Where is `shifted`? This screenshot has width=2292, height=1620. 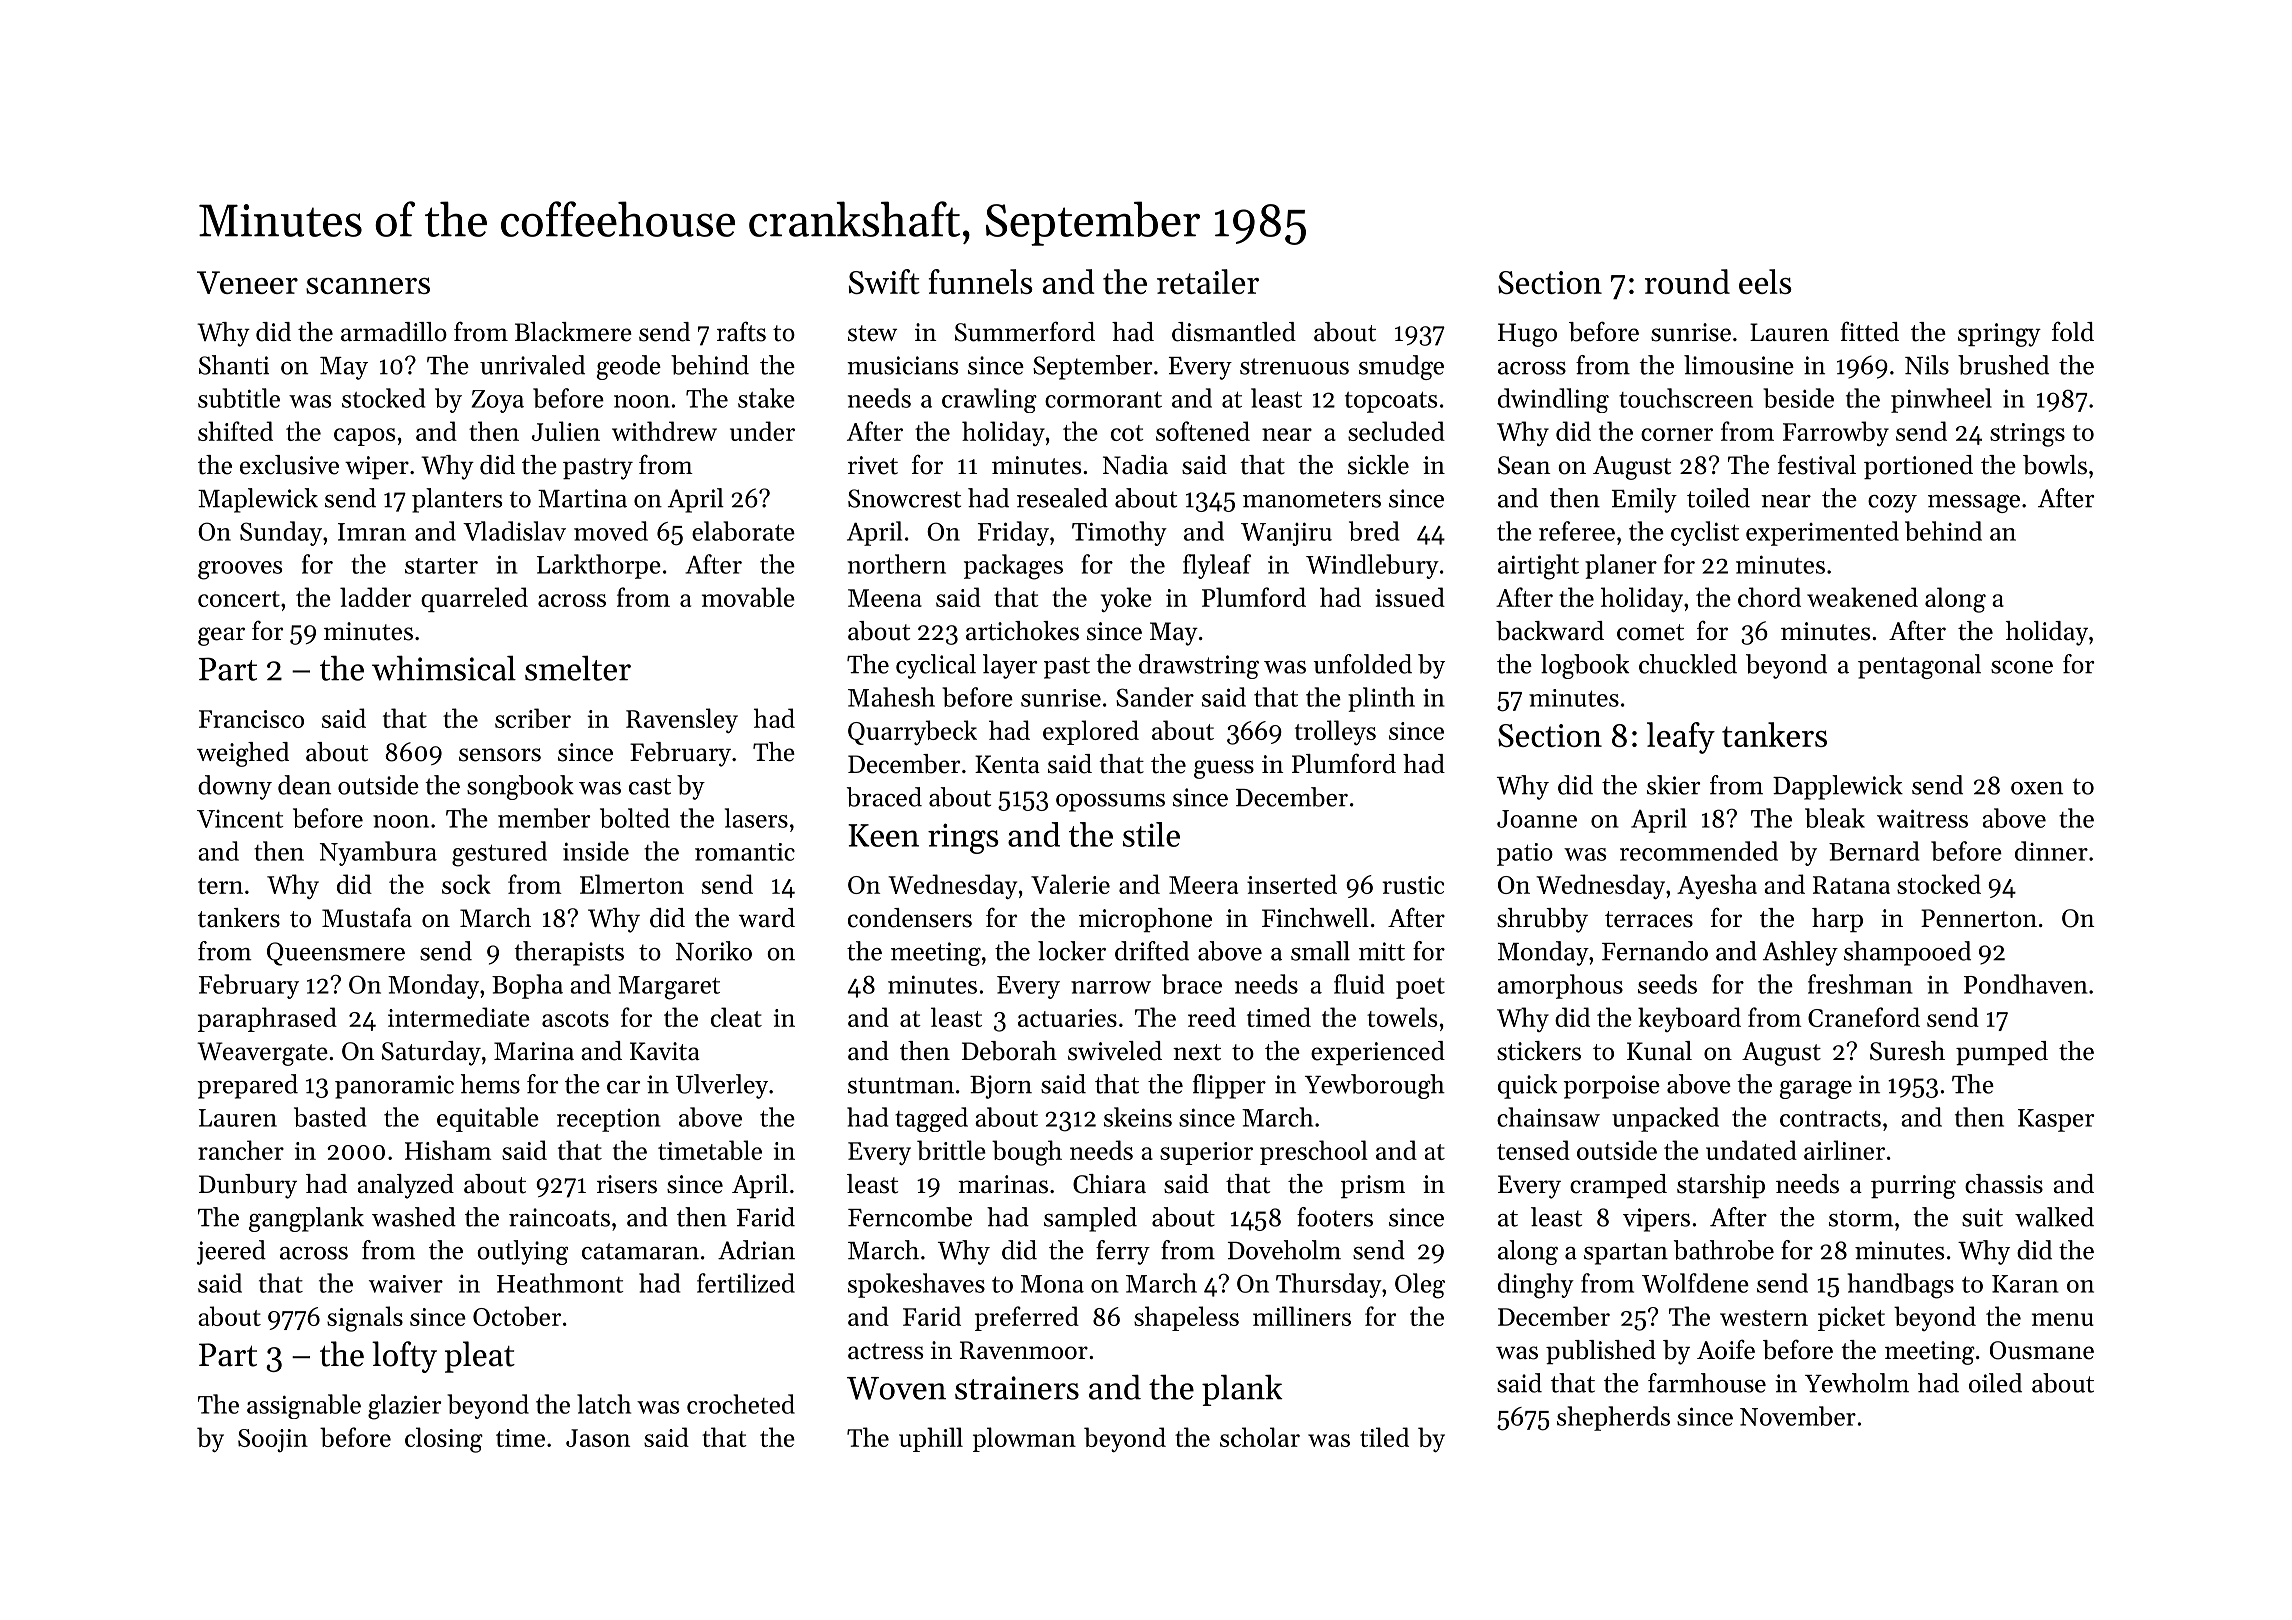 shifted is located at coordinates (235, 431).
